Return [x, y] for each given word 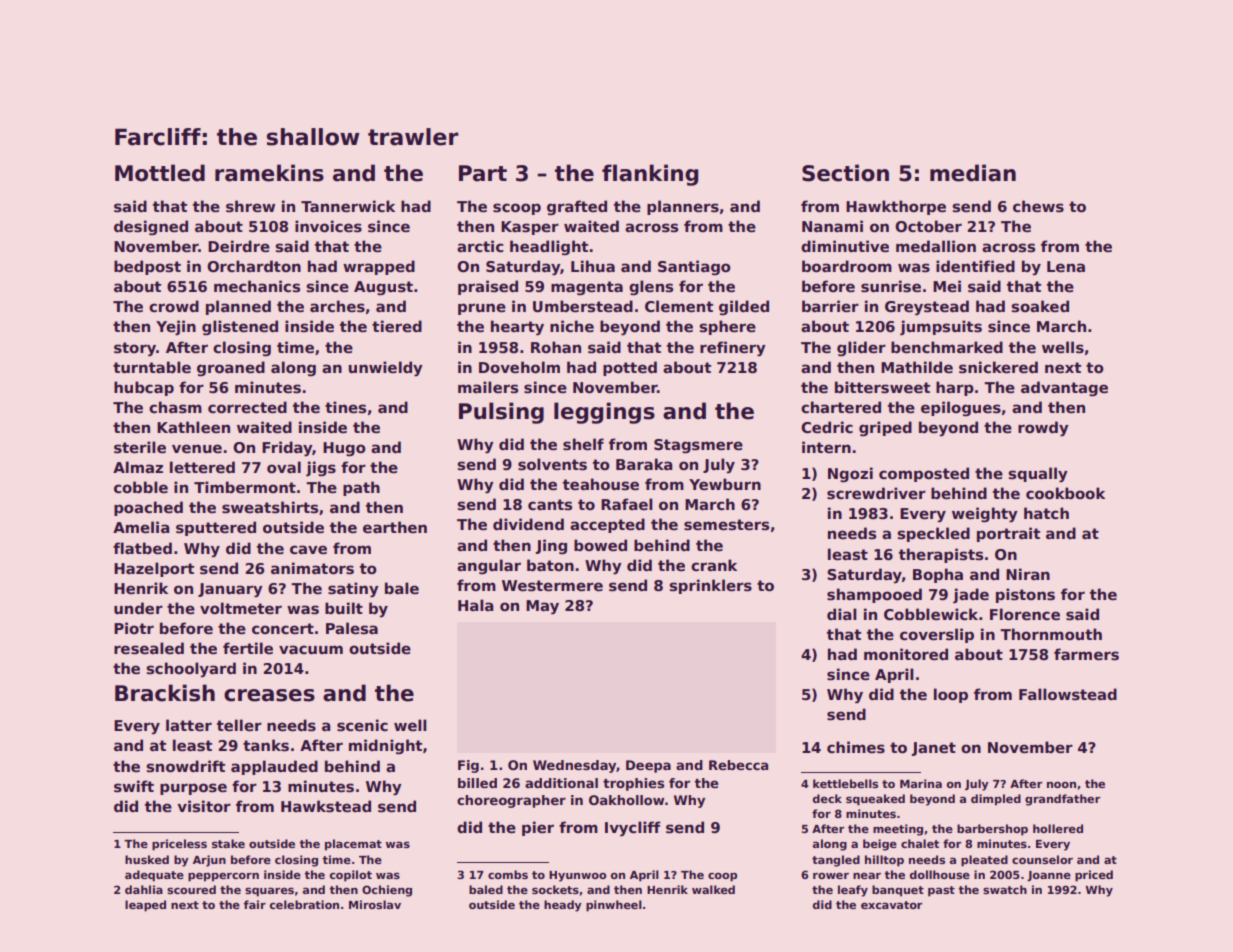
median [973, 173]
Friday [287, 449]
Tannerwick [348, 206]
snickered [998, 367]
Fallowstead [1068, 694]
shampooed [874, 595]
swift [134, 786]
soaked [1040, 306]
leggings [604, 413]
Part [483, 173]
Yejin [176, 328]
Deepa [648, 766]
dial [842, 614]
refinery [733, 349]
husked [147, 859]
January [230, 590]
